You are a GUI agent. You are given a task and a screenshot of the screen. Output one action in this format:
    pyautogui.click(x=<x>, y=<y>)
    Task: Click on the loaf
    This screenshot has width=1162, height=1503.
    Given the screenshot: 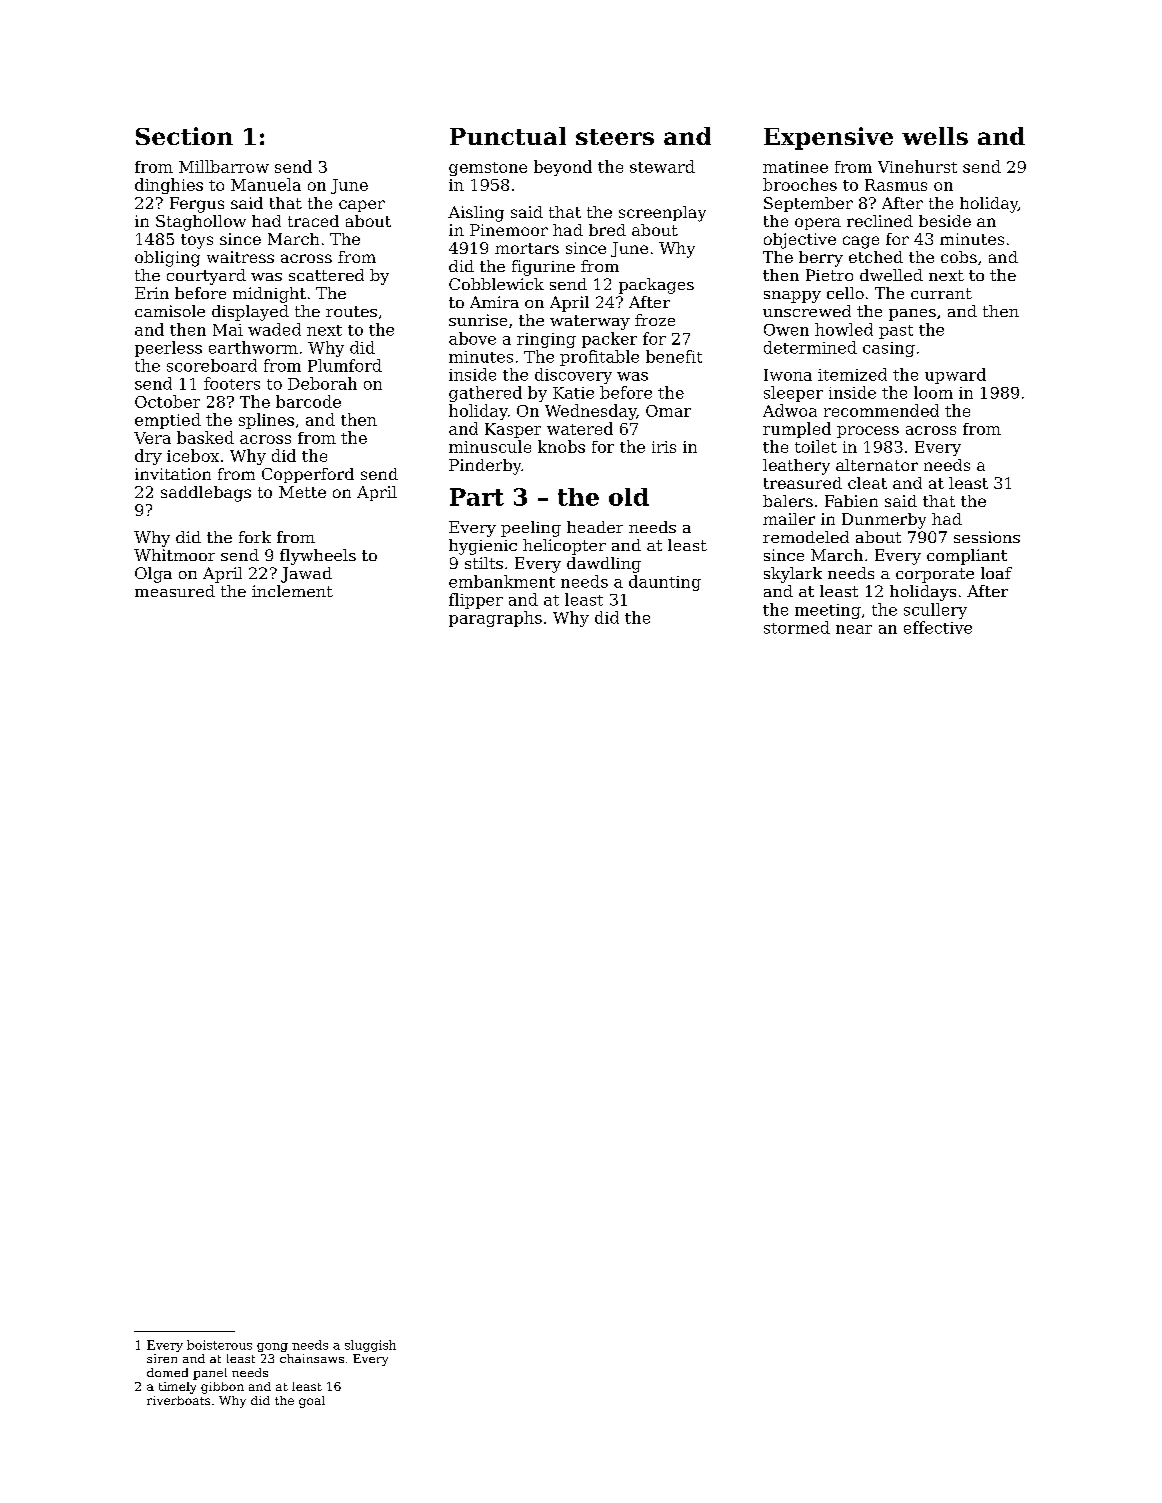 What is the action you would take?
    pyautogui.click(x=996, y=573)
